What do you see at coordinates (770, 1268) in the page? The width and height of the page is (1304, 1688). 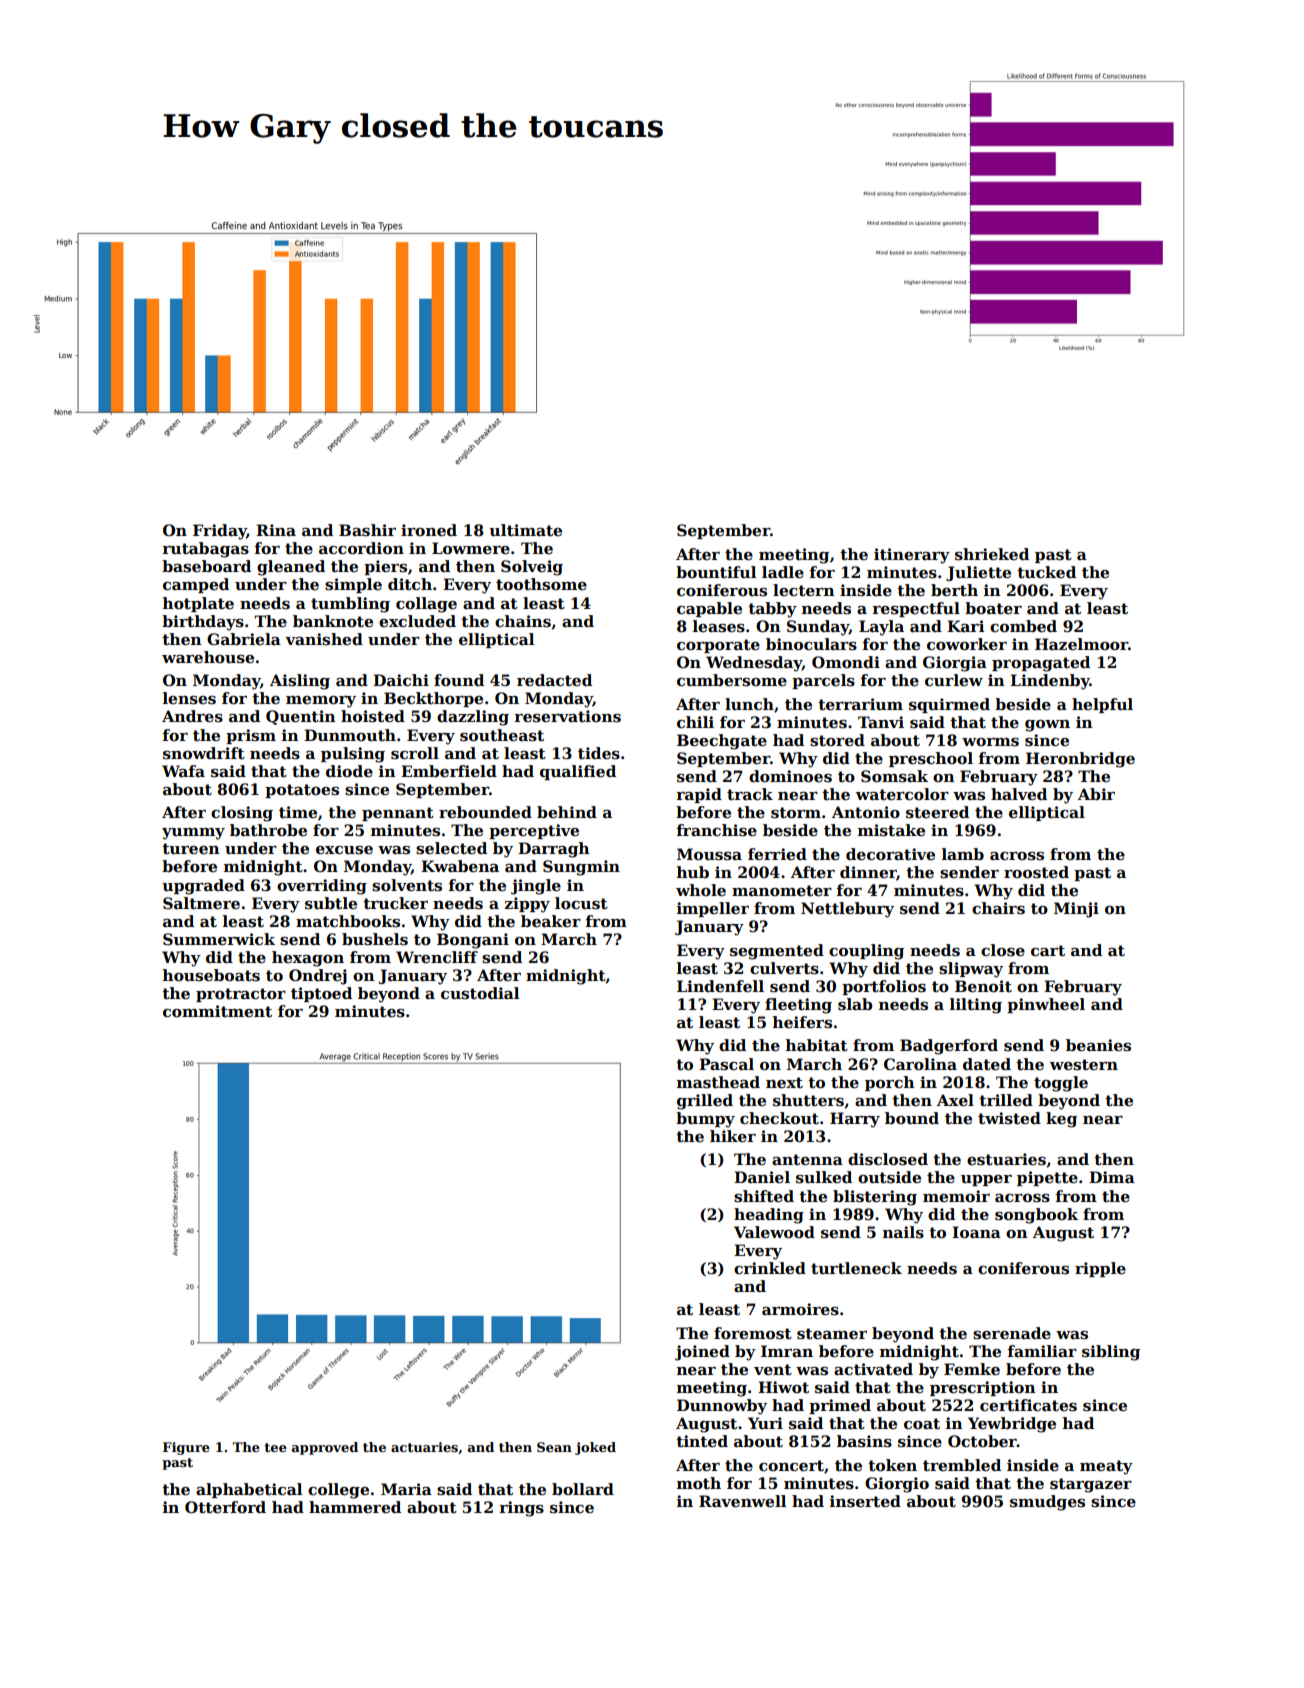 I see `crinkled` at bounding box center [770, 1268].
